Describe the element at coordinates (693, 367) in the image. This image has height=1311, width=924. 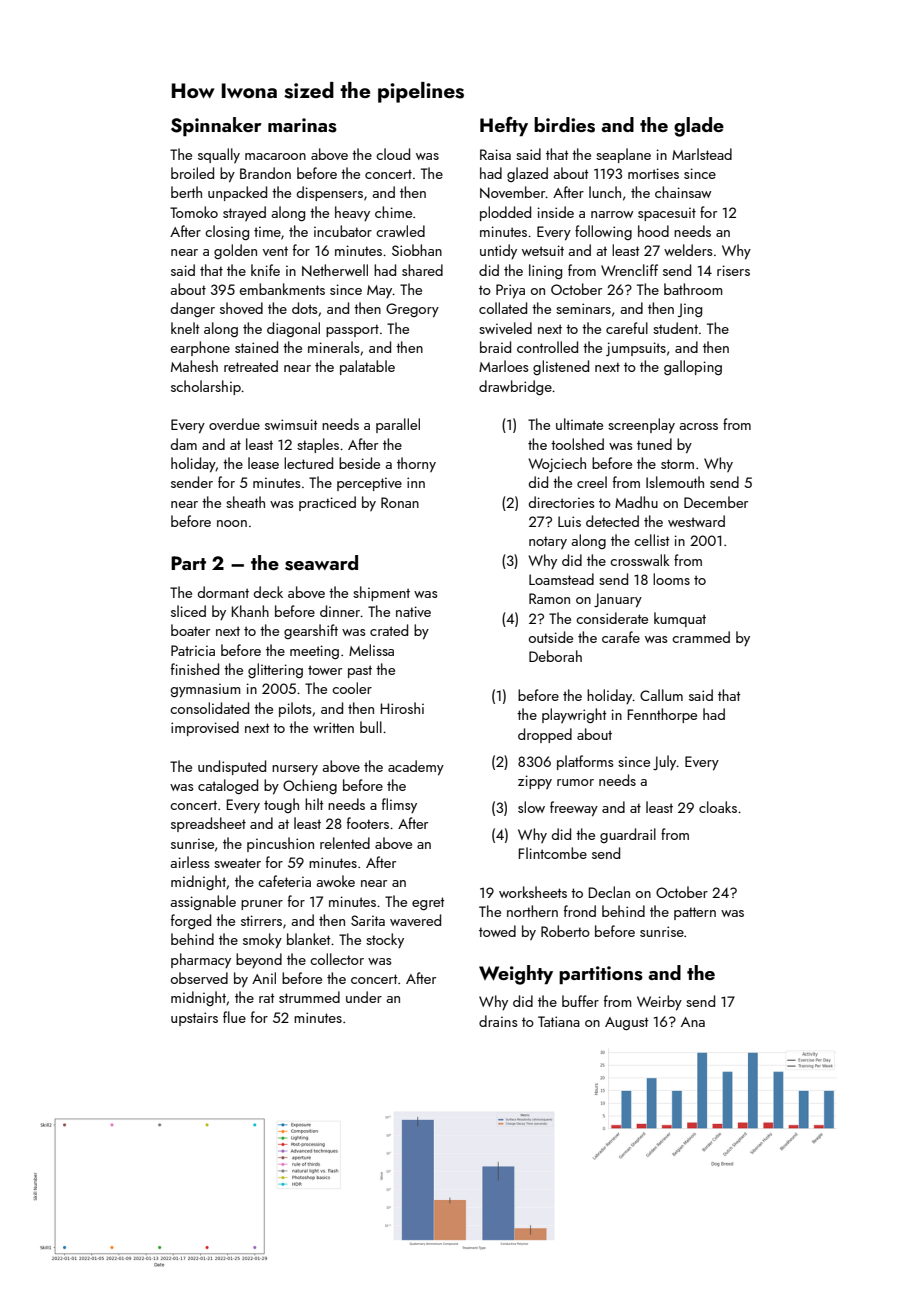
I see `galloping` at that location.
